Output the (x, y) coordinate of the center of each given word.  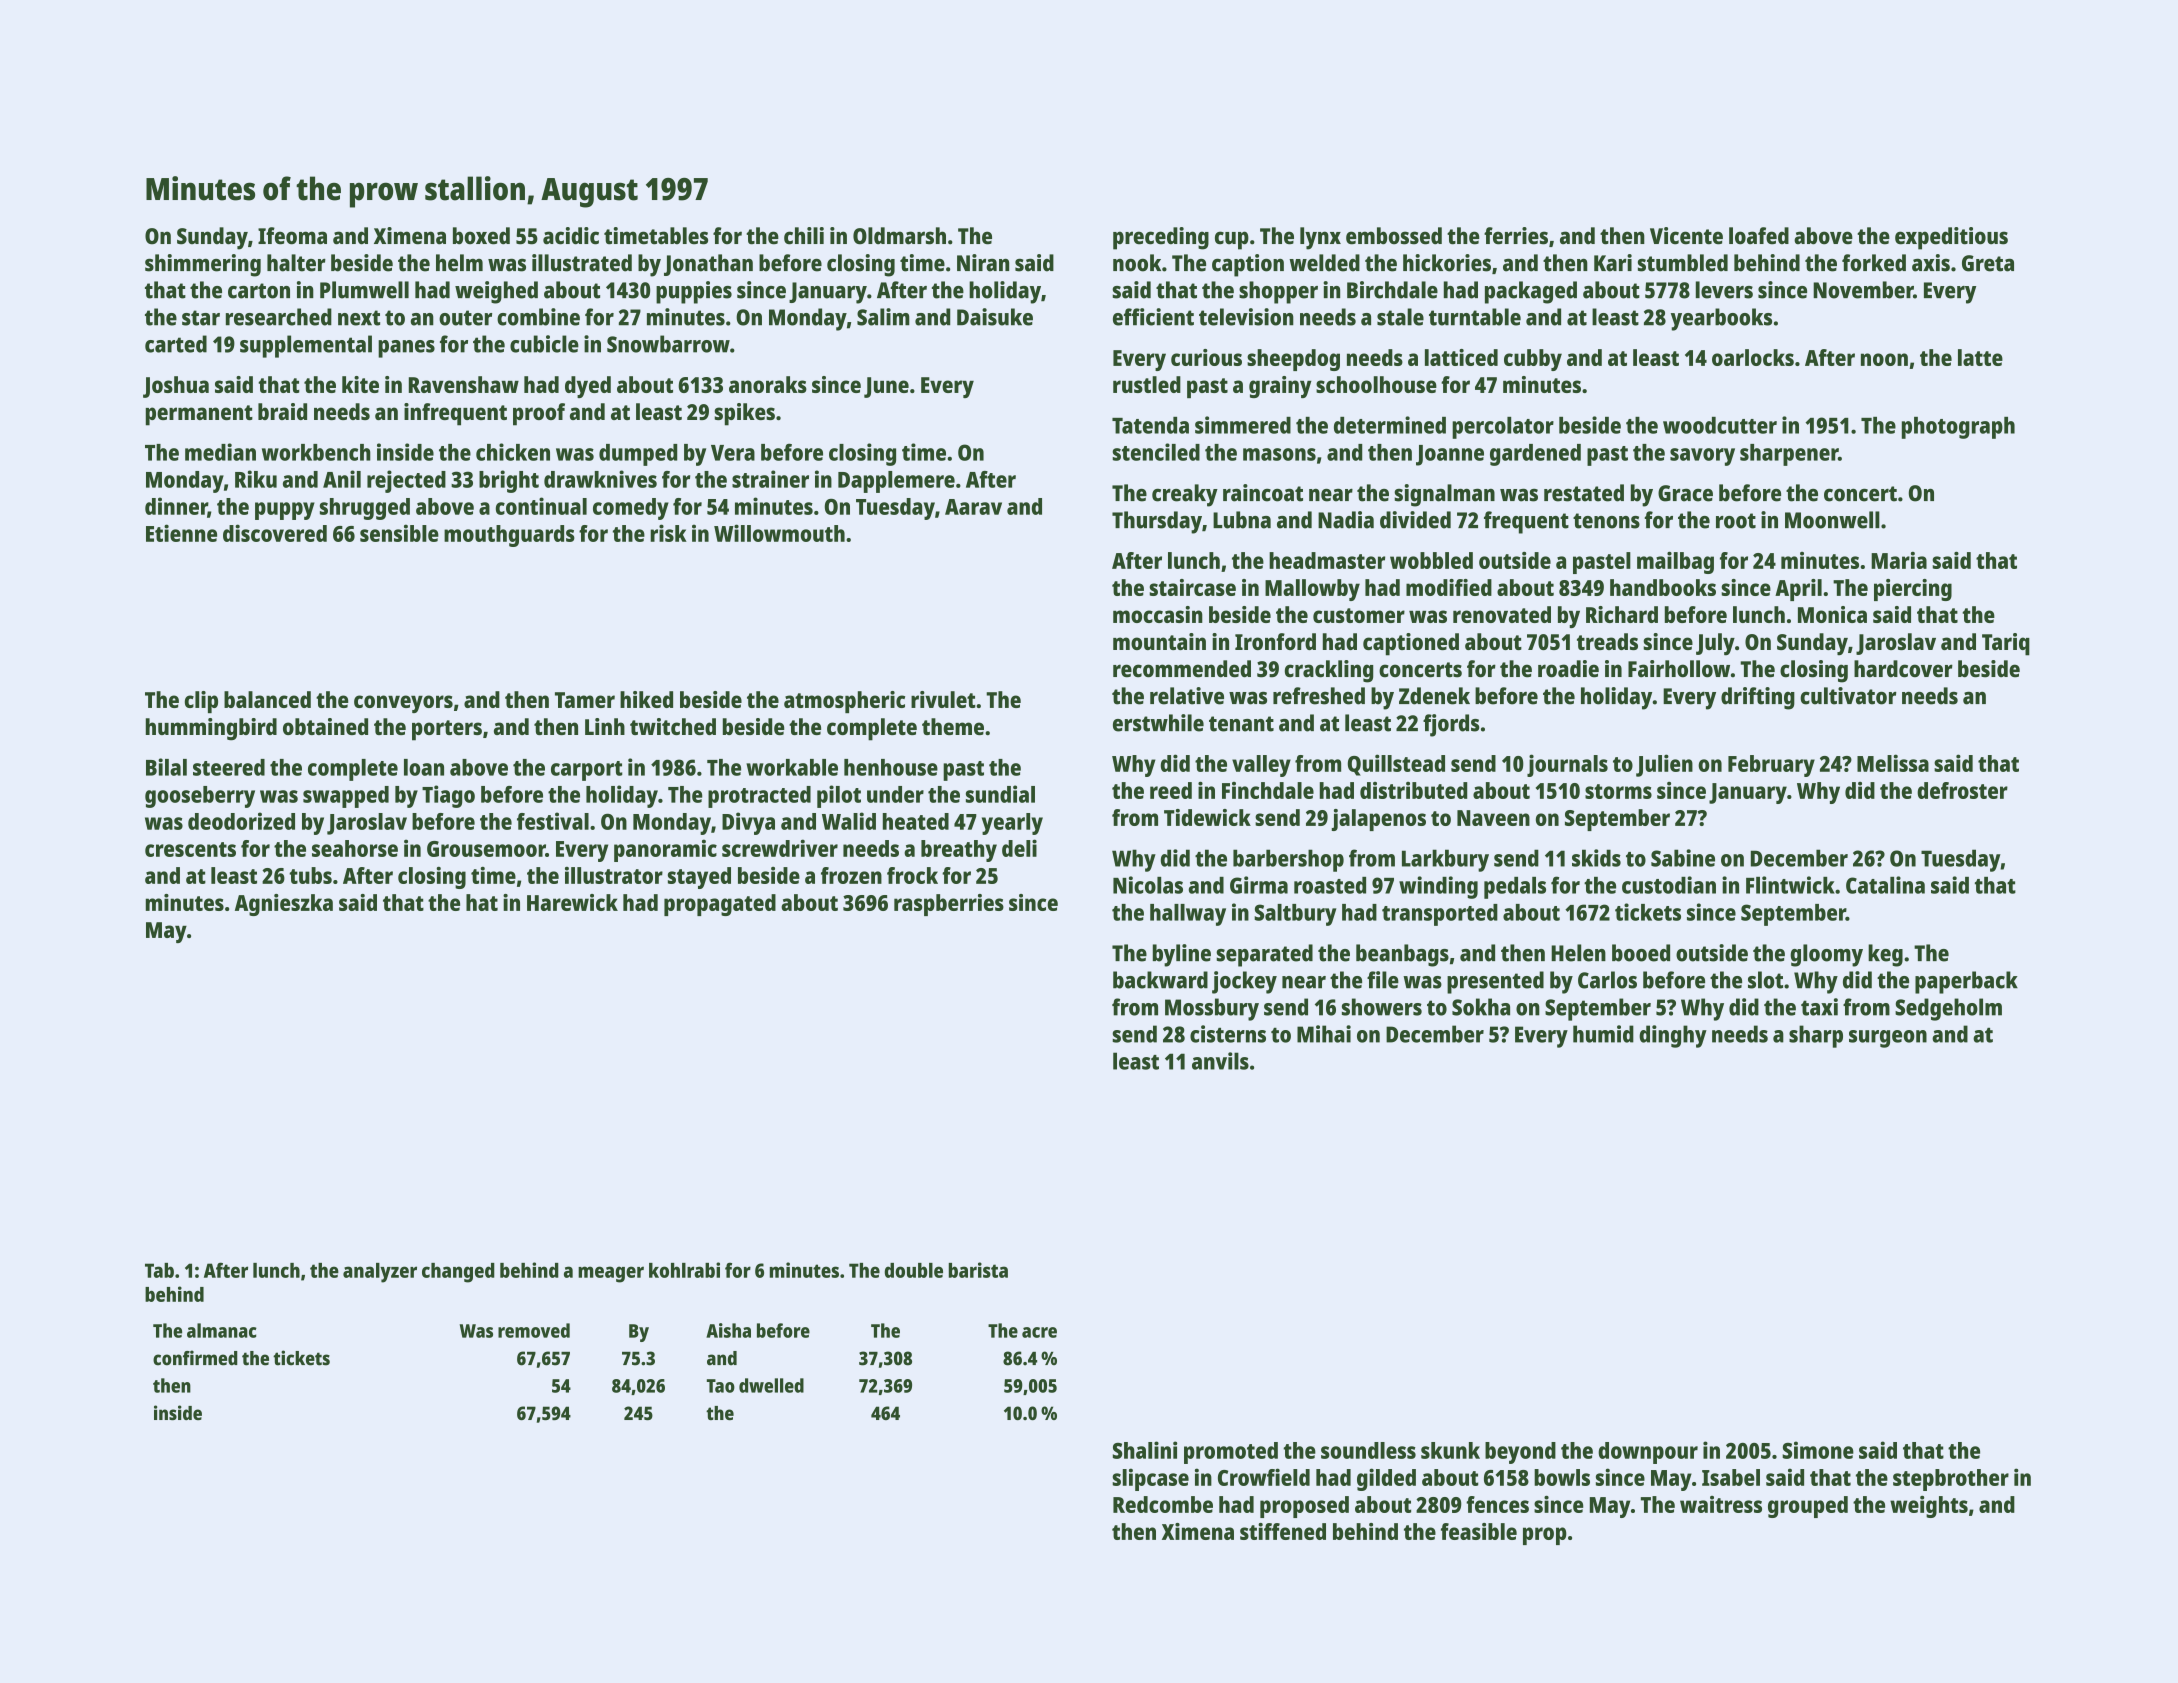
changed (458, 1273)
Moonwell (1832, 520)
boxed (481, 236)
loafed (1759, 236)
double (914, 1270)
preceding (1161, 238)
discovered (275, 533)
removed (534, 1330)
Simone (1818, 1450)
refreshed (1319, 696)
